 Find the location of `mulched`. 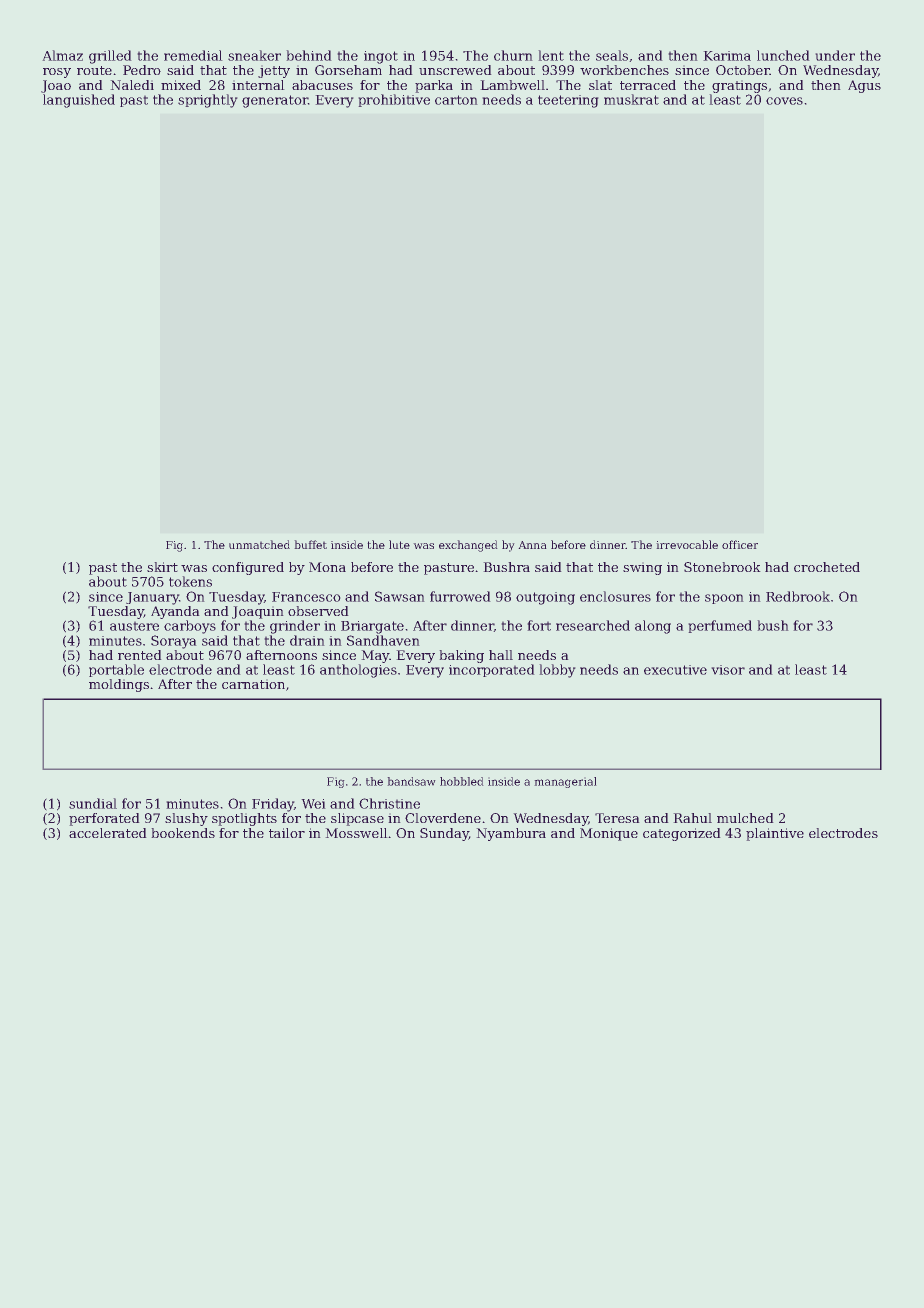

mulched is located at coordinates (745, 818).
